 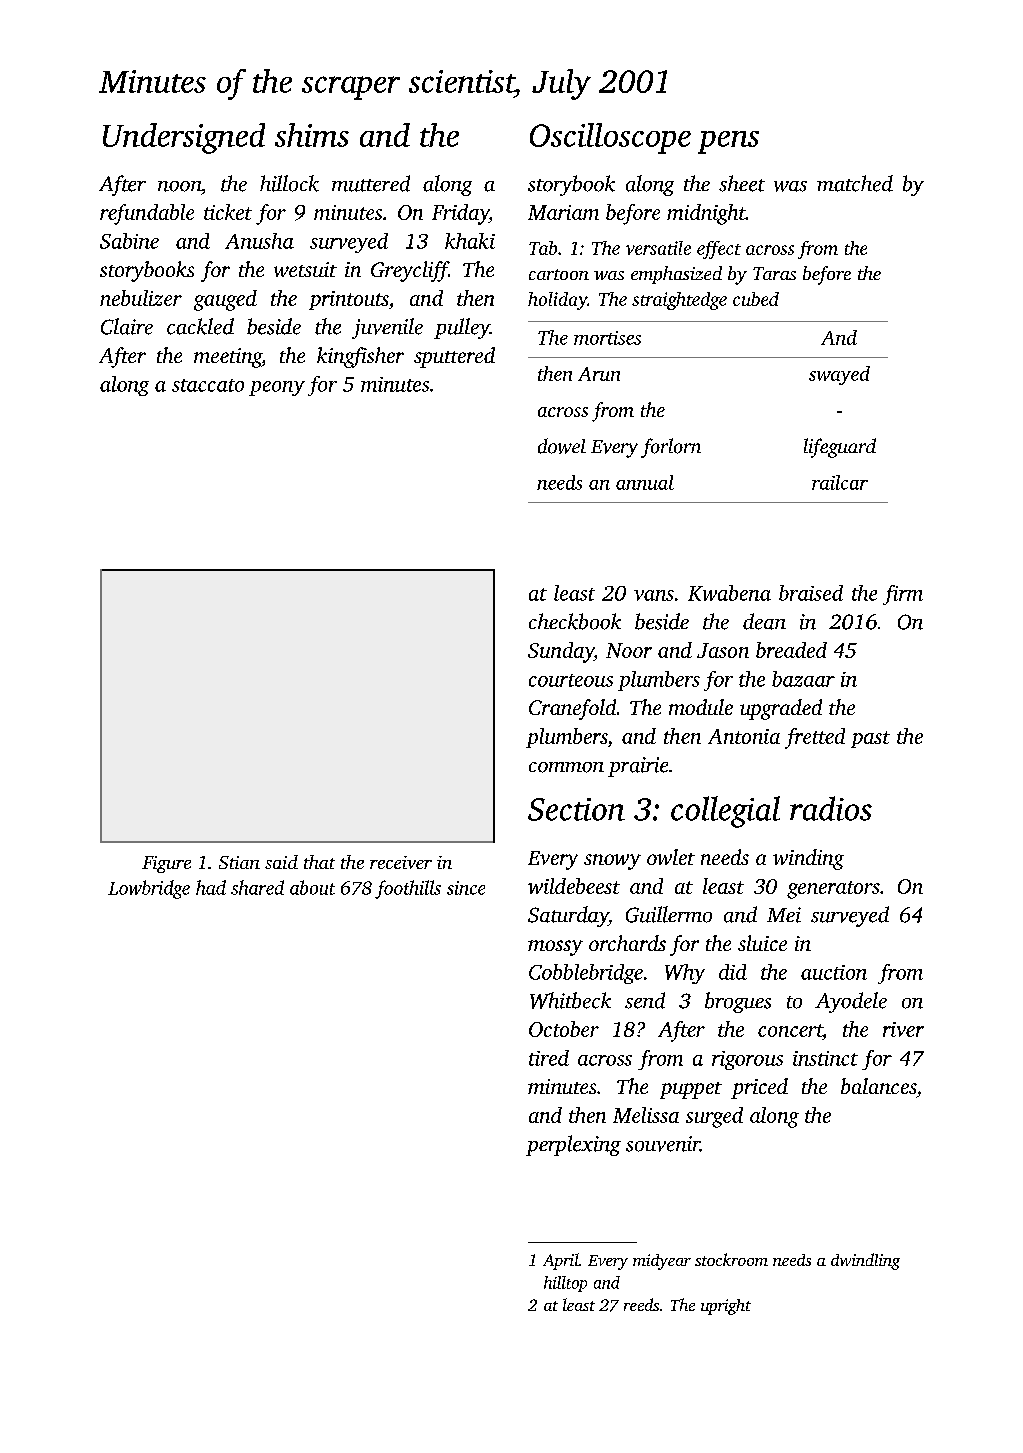 I want to click on muttered, so click(x=371, y=183).
